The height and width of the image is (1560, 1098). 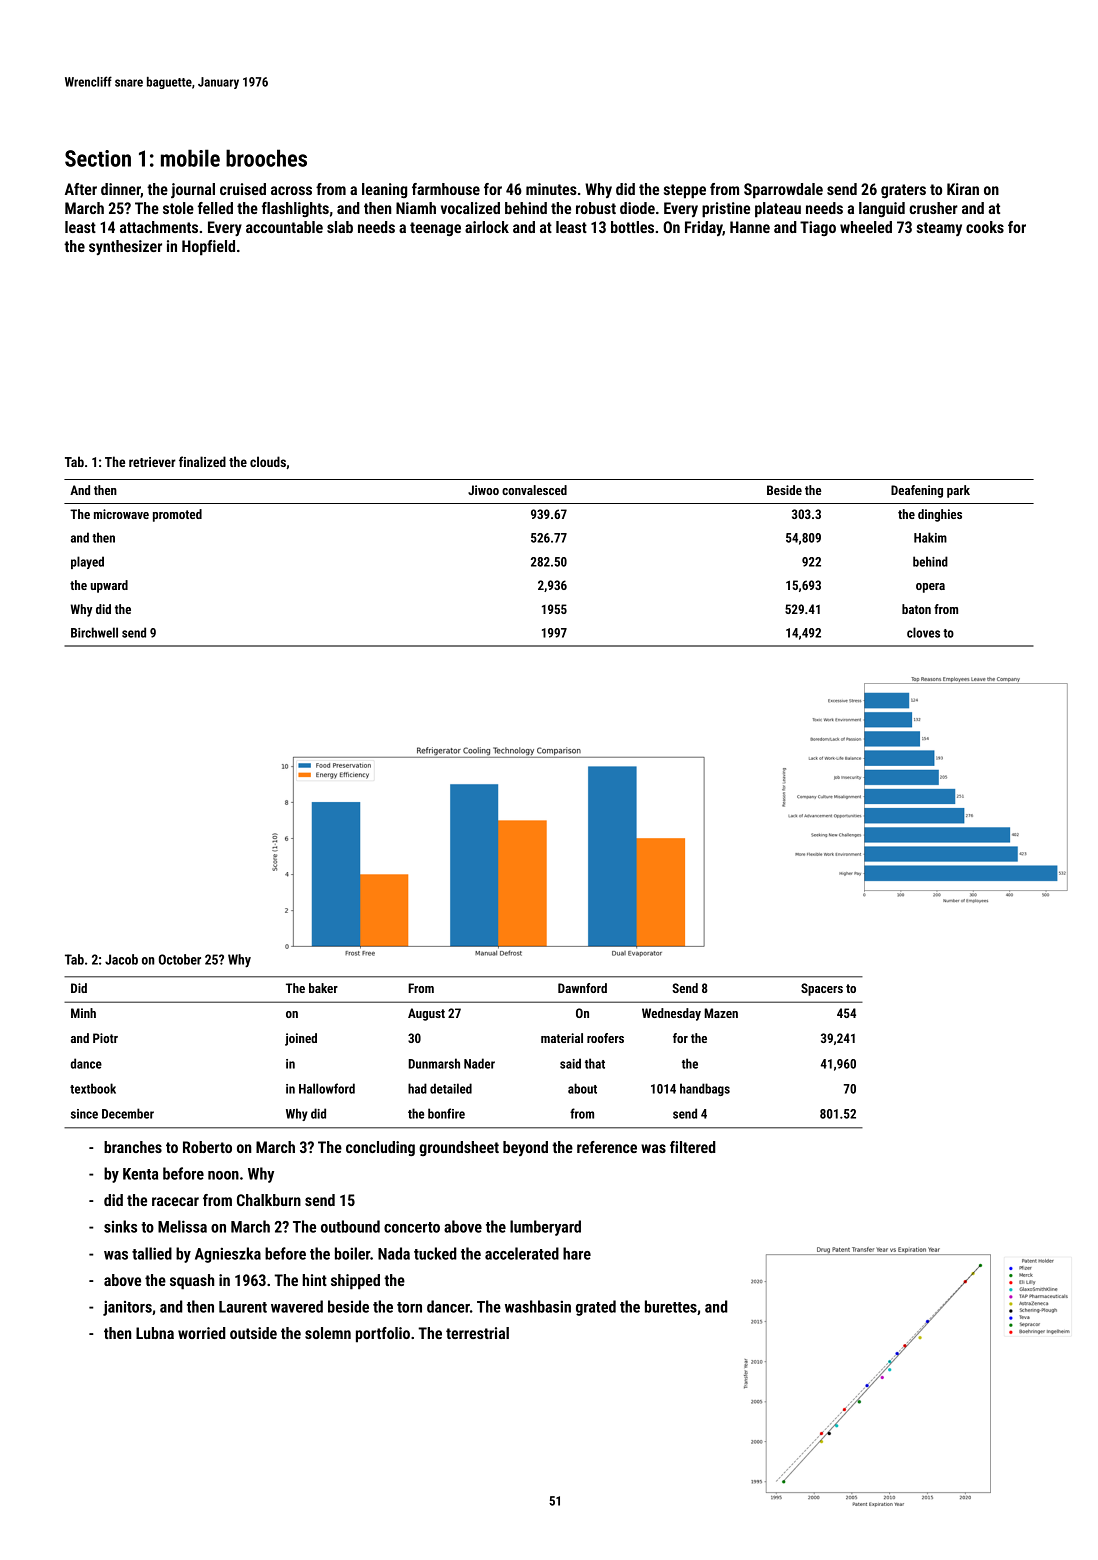 What do you see at coordinates (94, 632) in the image?
I see `Birchwell` at bounding box center [94, 632].
